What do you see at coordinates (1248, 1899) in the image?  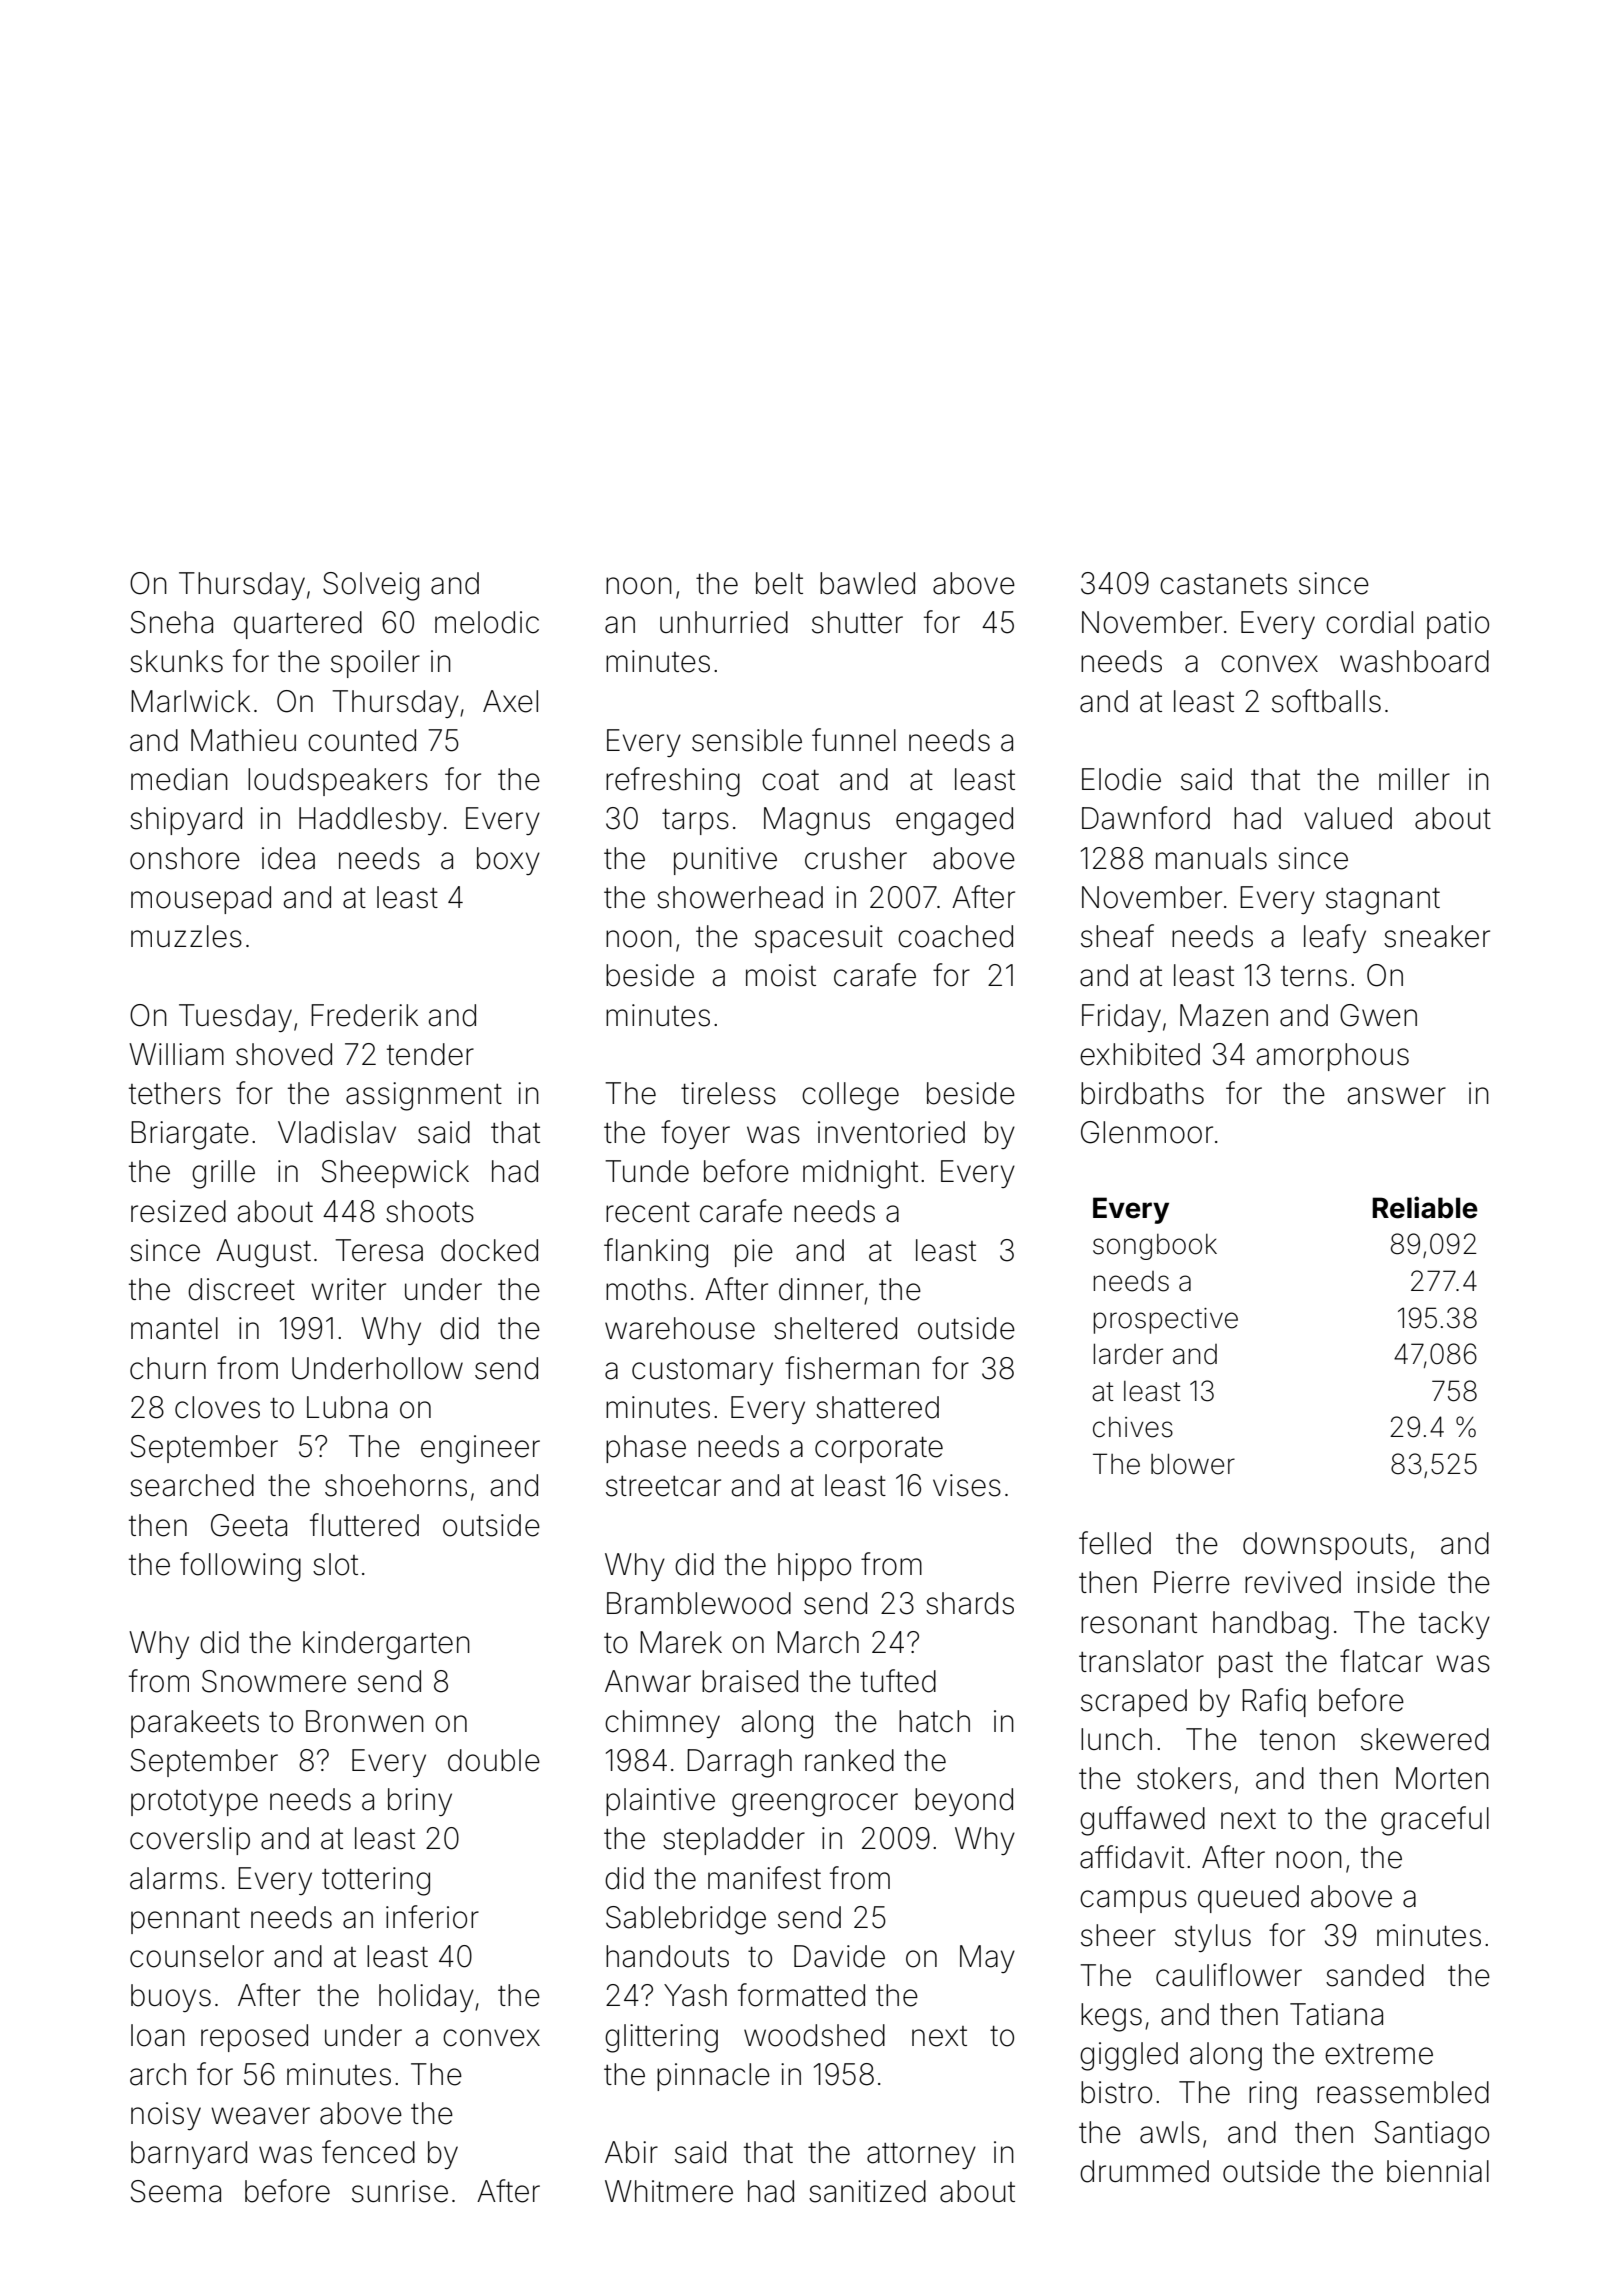 I see `queued` at bounding box center [1248, 1899].
